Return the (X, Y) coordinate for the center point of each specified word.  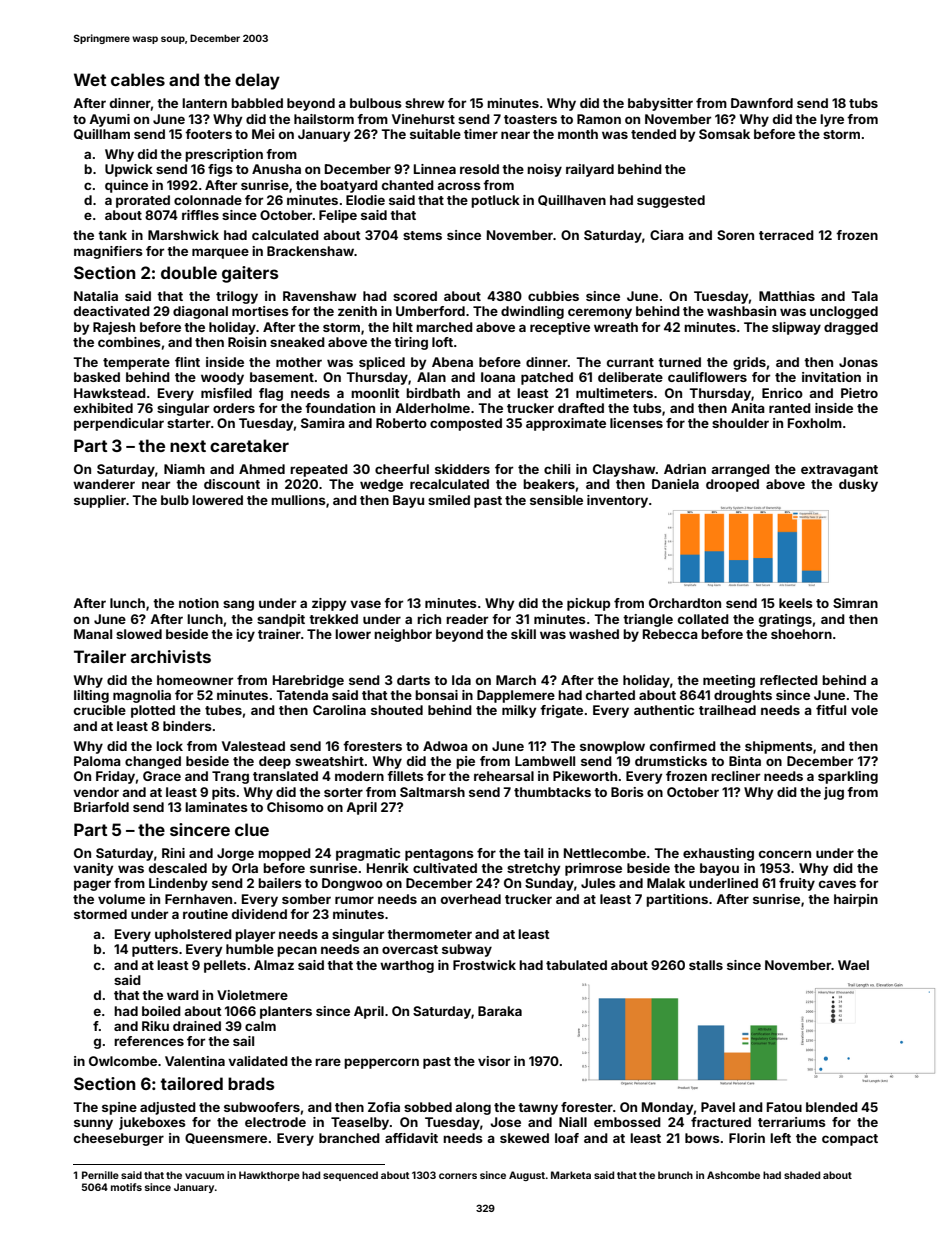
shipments (779, 747)
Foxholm (815, 423)
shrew (425, 103)
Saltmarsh (432, 792)
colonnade (208, 200)
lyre (832, 120)
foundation (340, 408)
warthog (407, 966)
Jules (598, 883)
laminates (216, 807)
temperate (136, 364)
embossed (627, 1122)
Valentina (195, 1061)
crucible (100, 710)
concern (785, 854)
